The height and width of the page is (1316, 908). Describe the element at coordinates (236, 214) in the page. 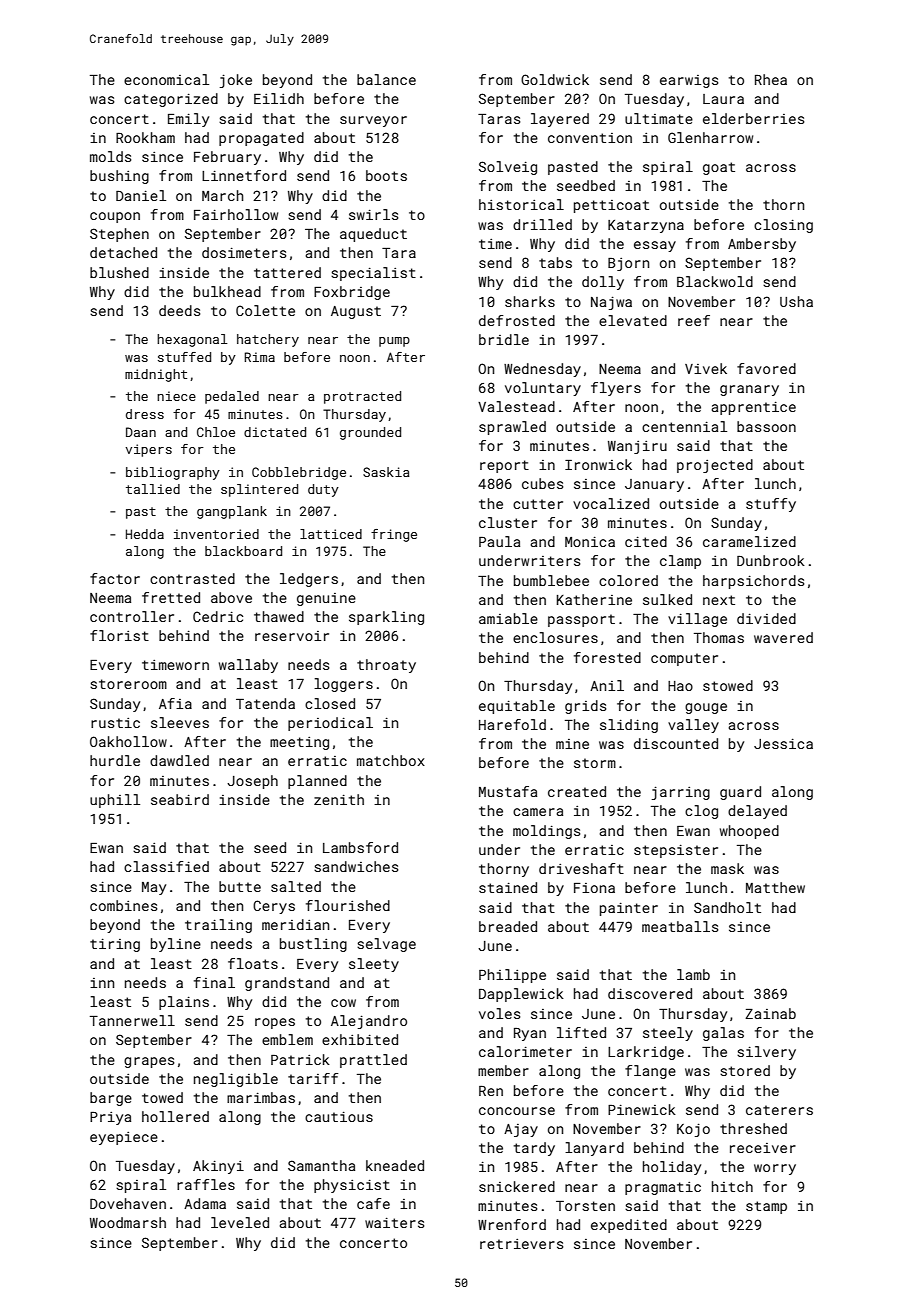

I see `Fairhollow` at that location.
